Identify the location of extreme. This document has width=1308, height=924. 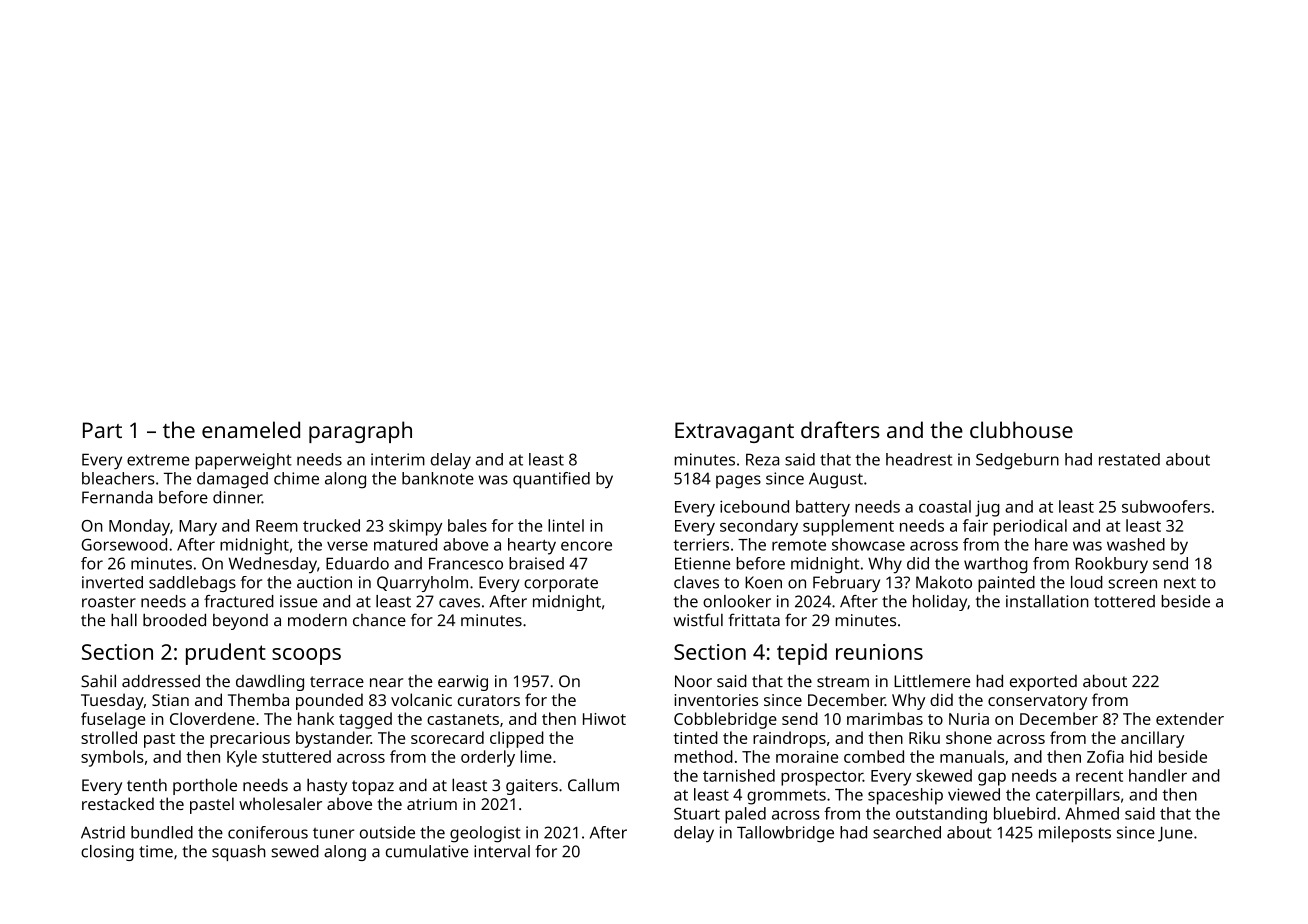
(158, 460).
